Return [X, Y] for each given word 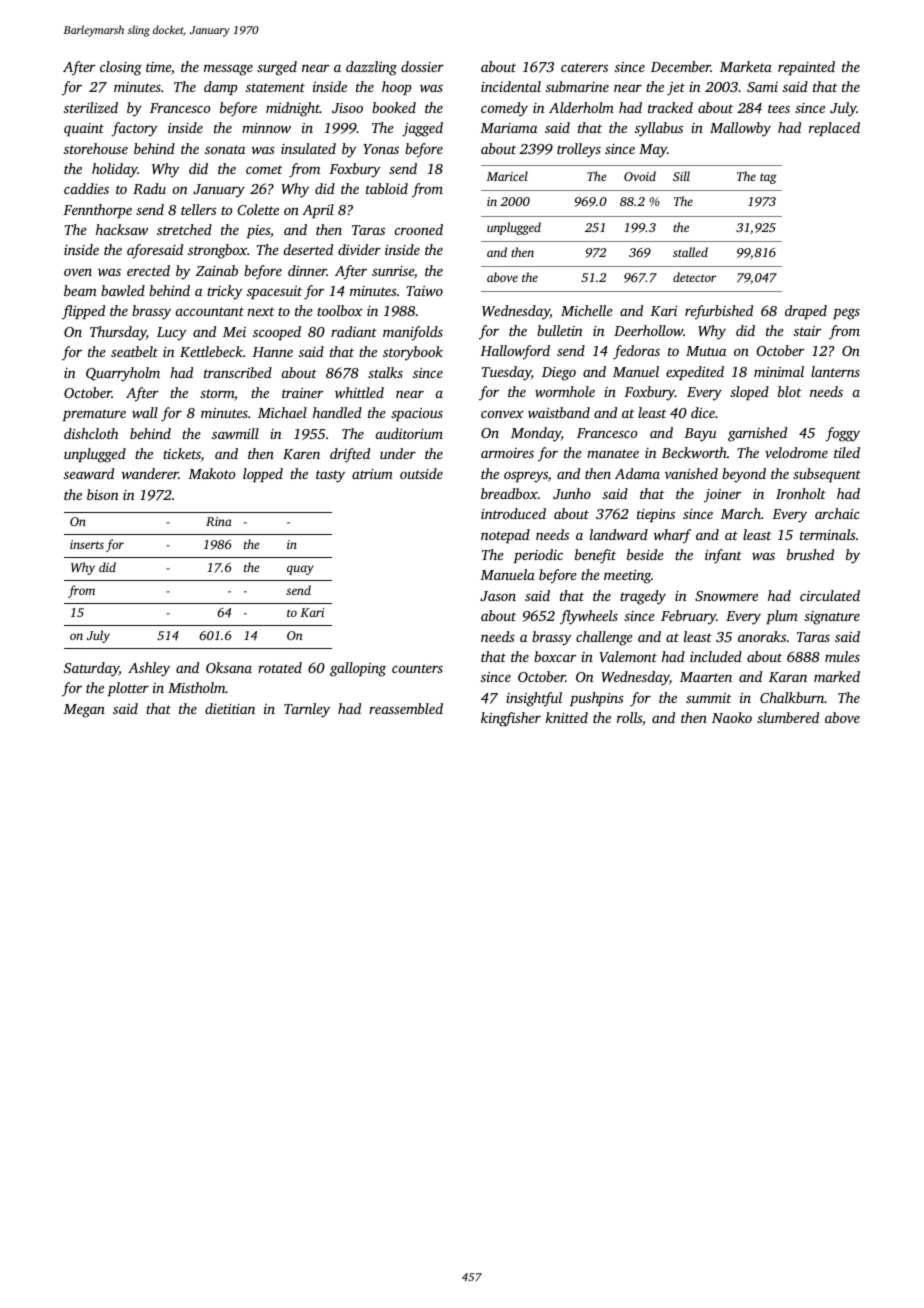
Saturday [91, 669]
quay [300, 570]
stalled [690, 252]
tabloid [387, 188]
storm [217, 393]
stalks [385, 372]
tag [768, 178]
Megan [84, 711]
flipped [83, 312]
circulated [830, 595]
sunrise [393, 271]
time [158, 67]
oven [78, 272]
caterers [584, 67]
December [681, 66]
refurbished [719, 312]
